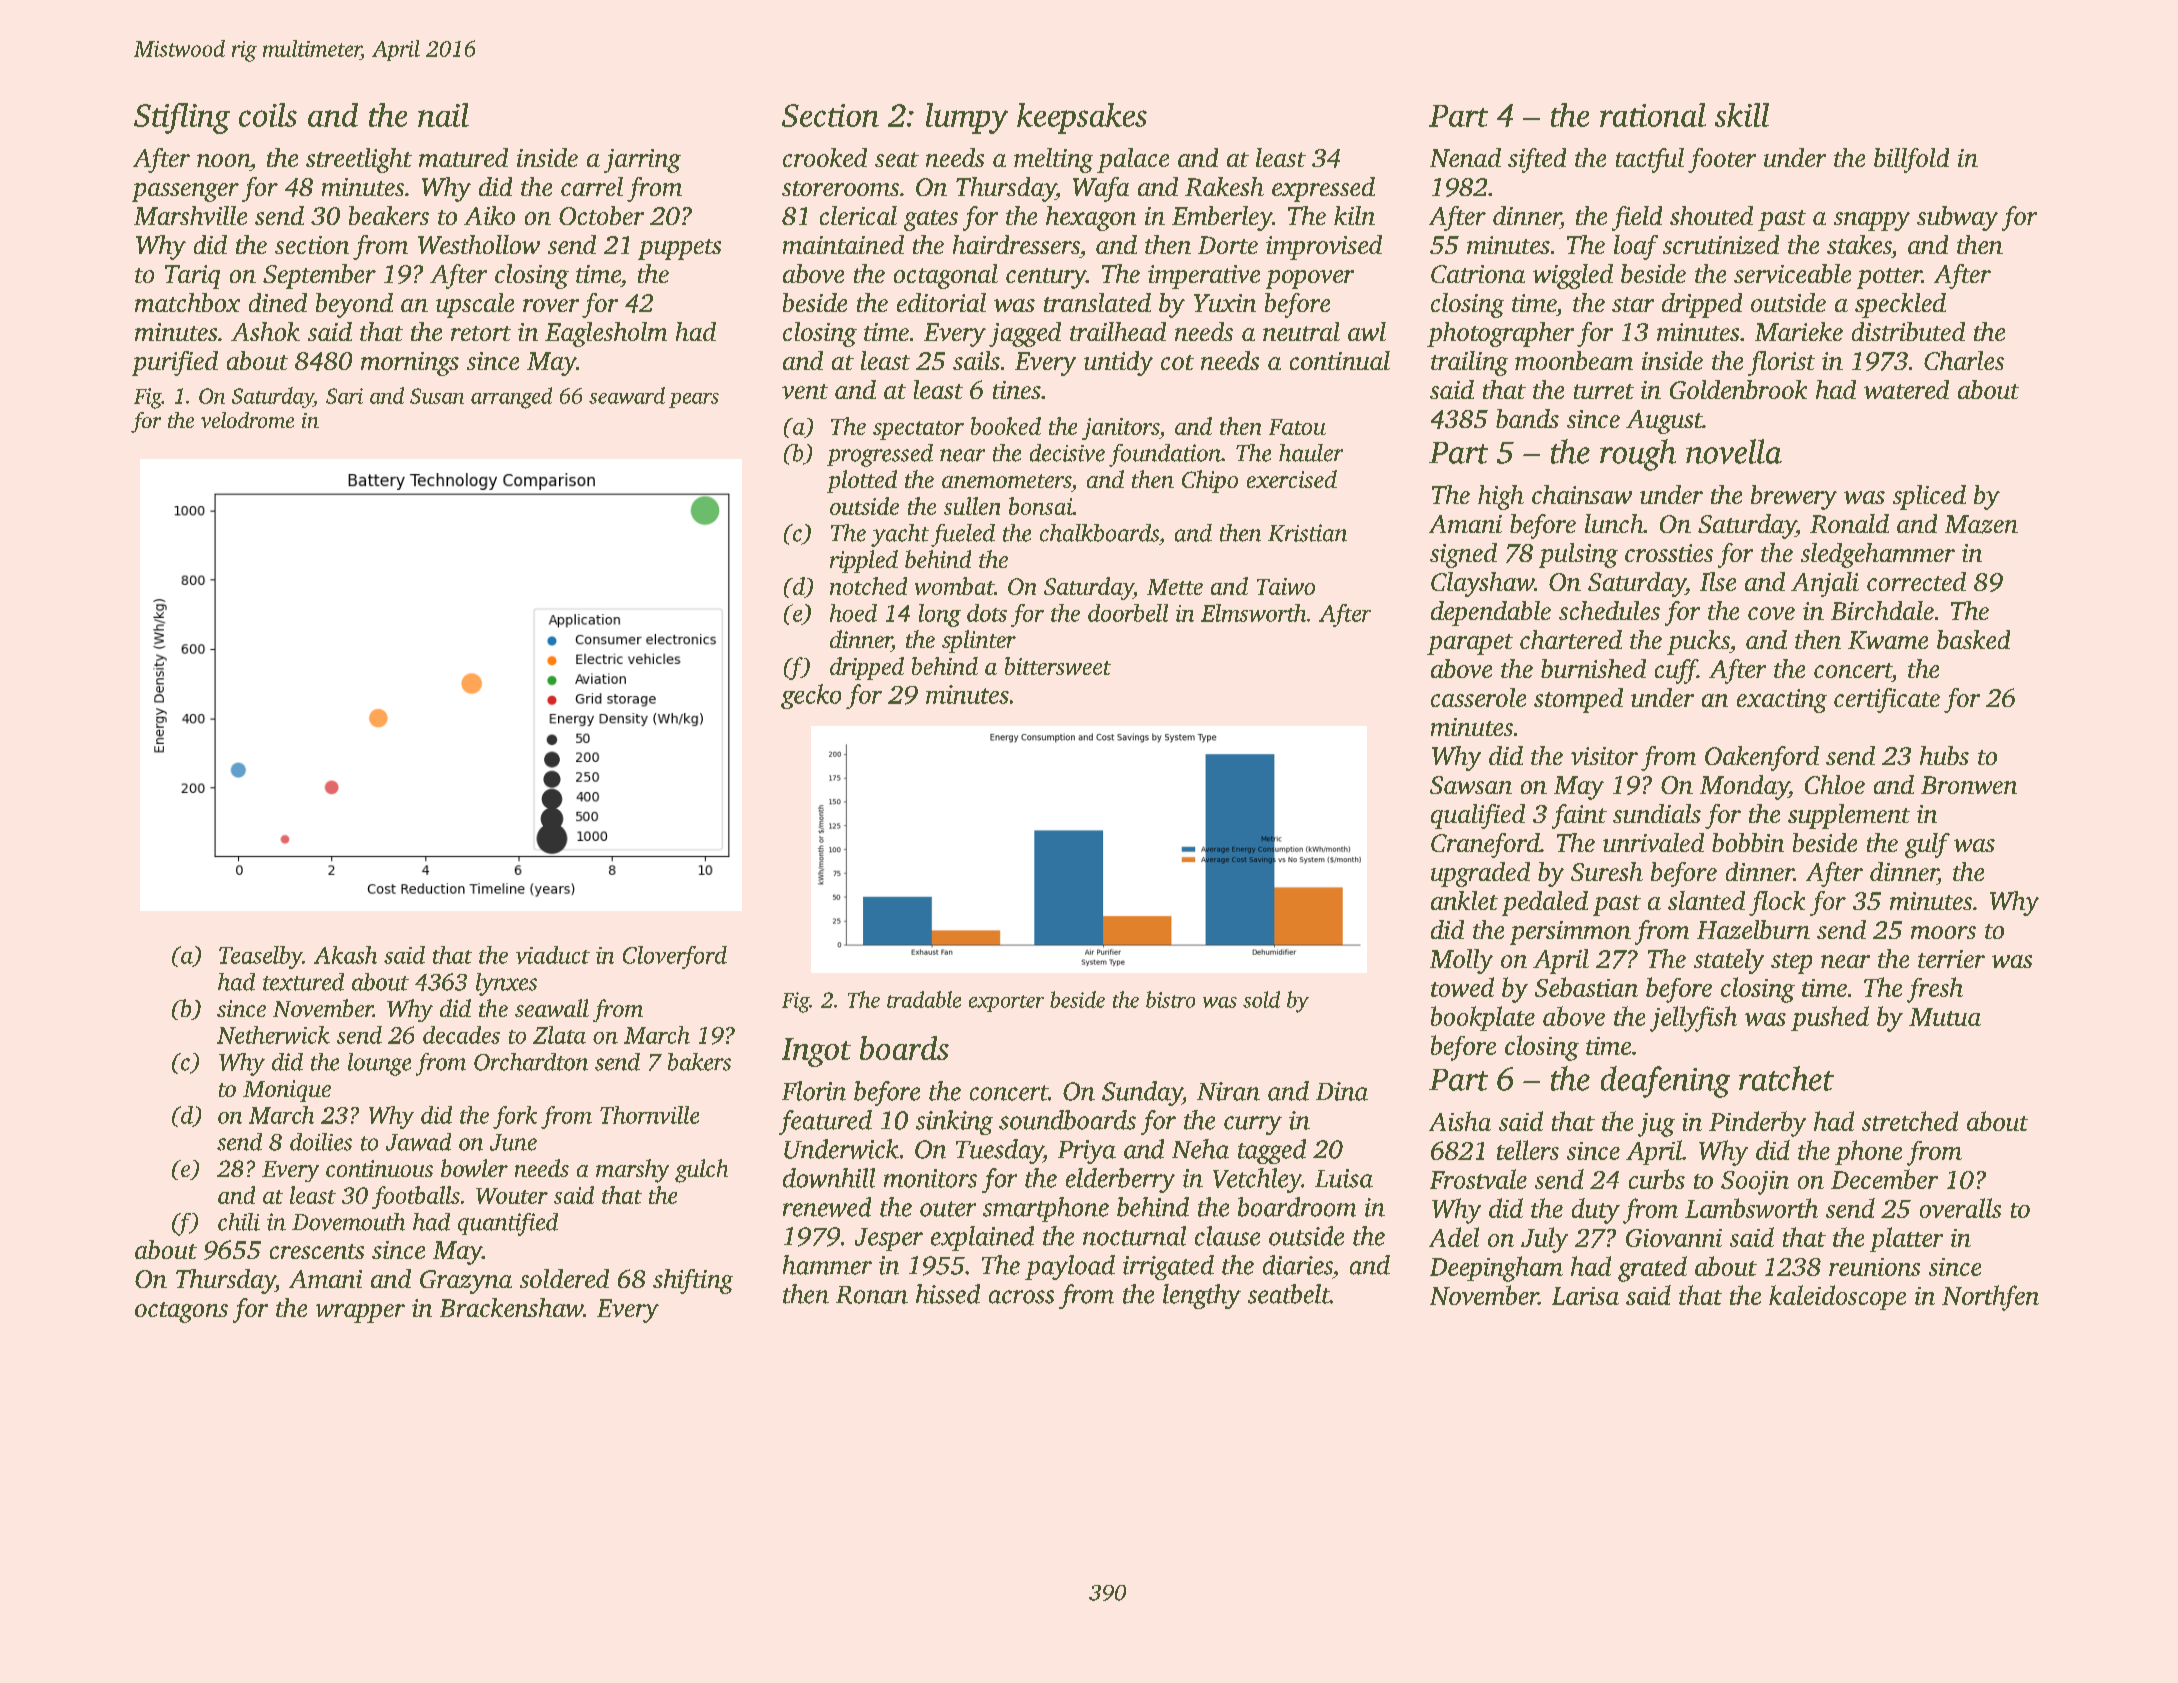  I want to click on brewery, so click(1794, 497).
